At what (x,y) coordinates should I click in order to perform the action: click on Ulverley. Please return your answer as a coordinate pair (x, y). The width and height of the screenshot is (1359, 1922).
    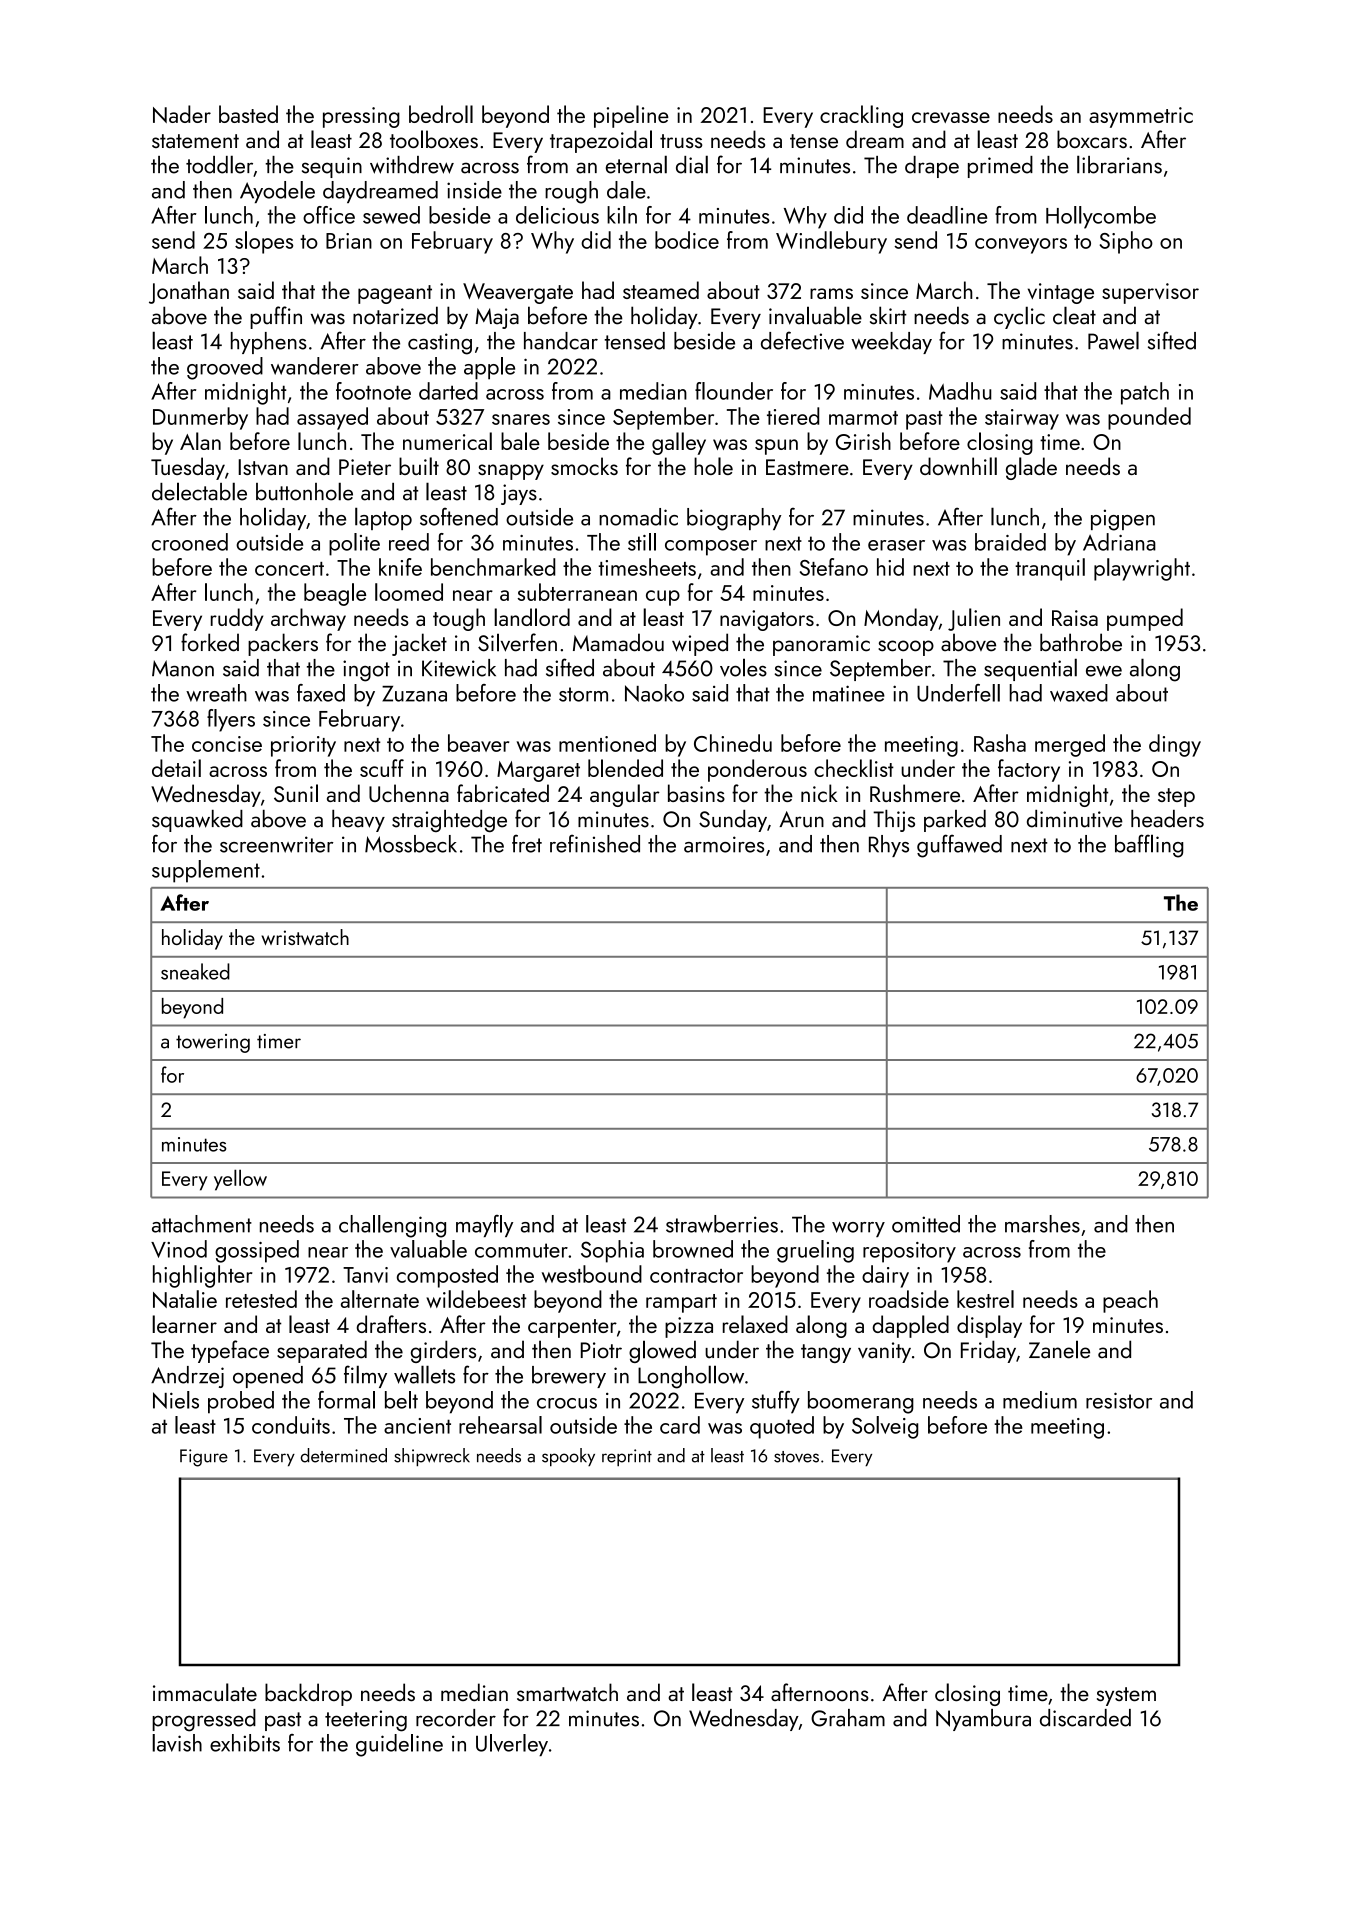
    Looking at the image, I should click on (512, 1745).
